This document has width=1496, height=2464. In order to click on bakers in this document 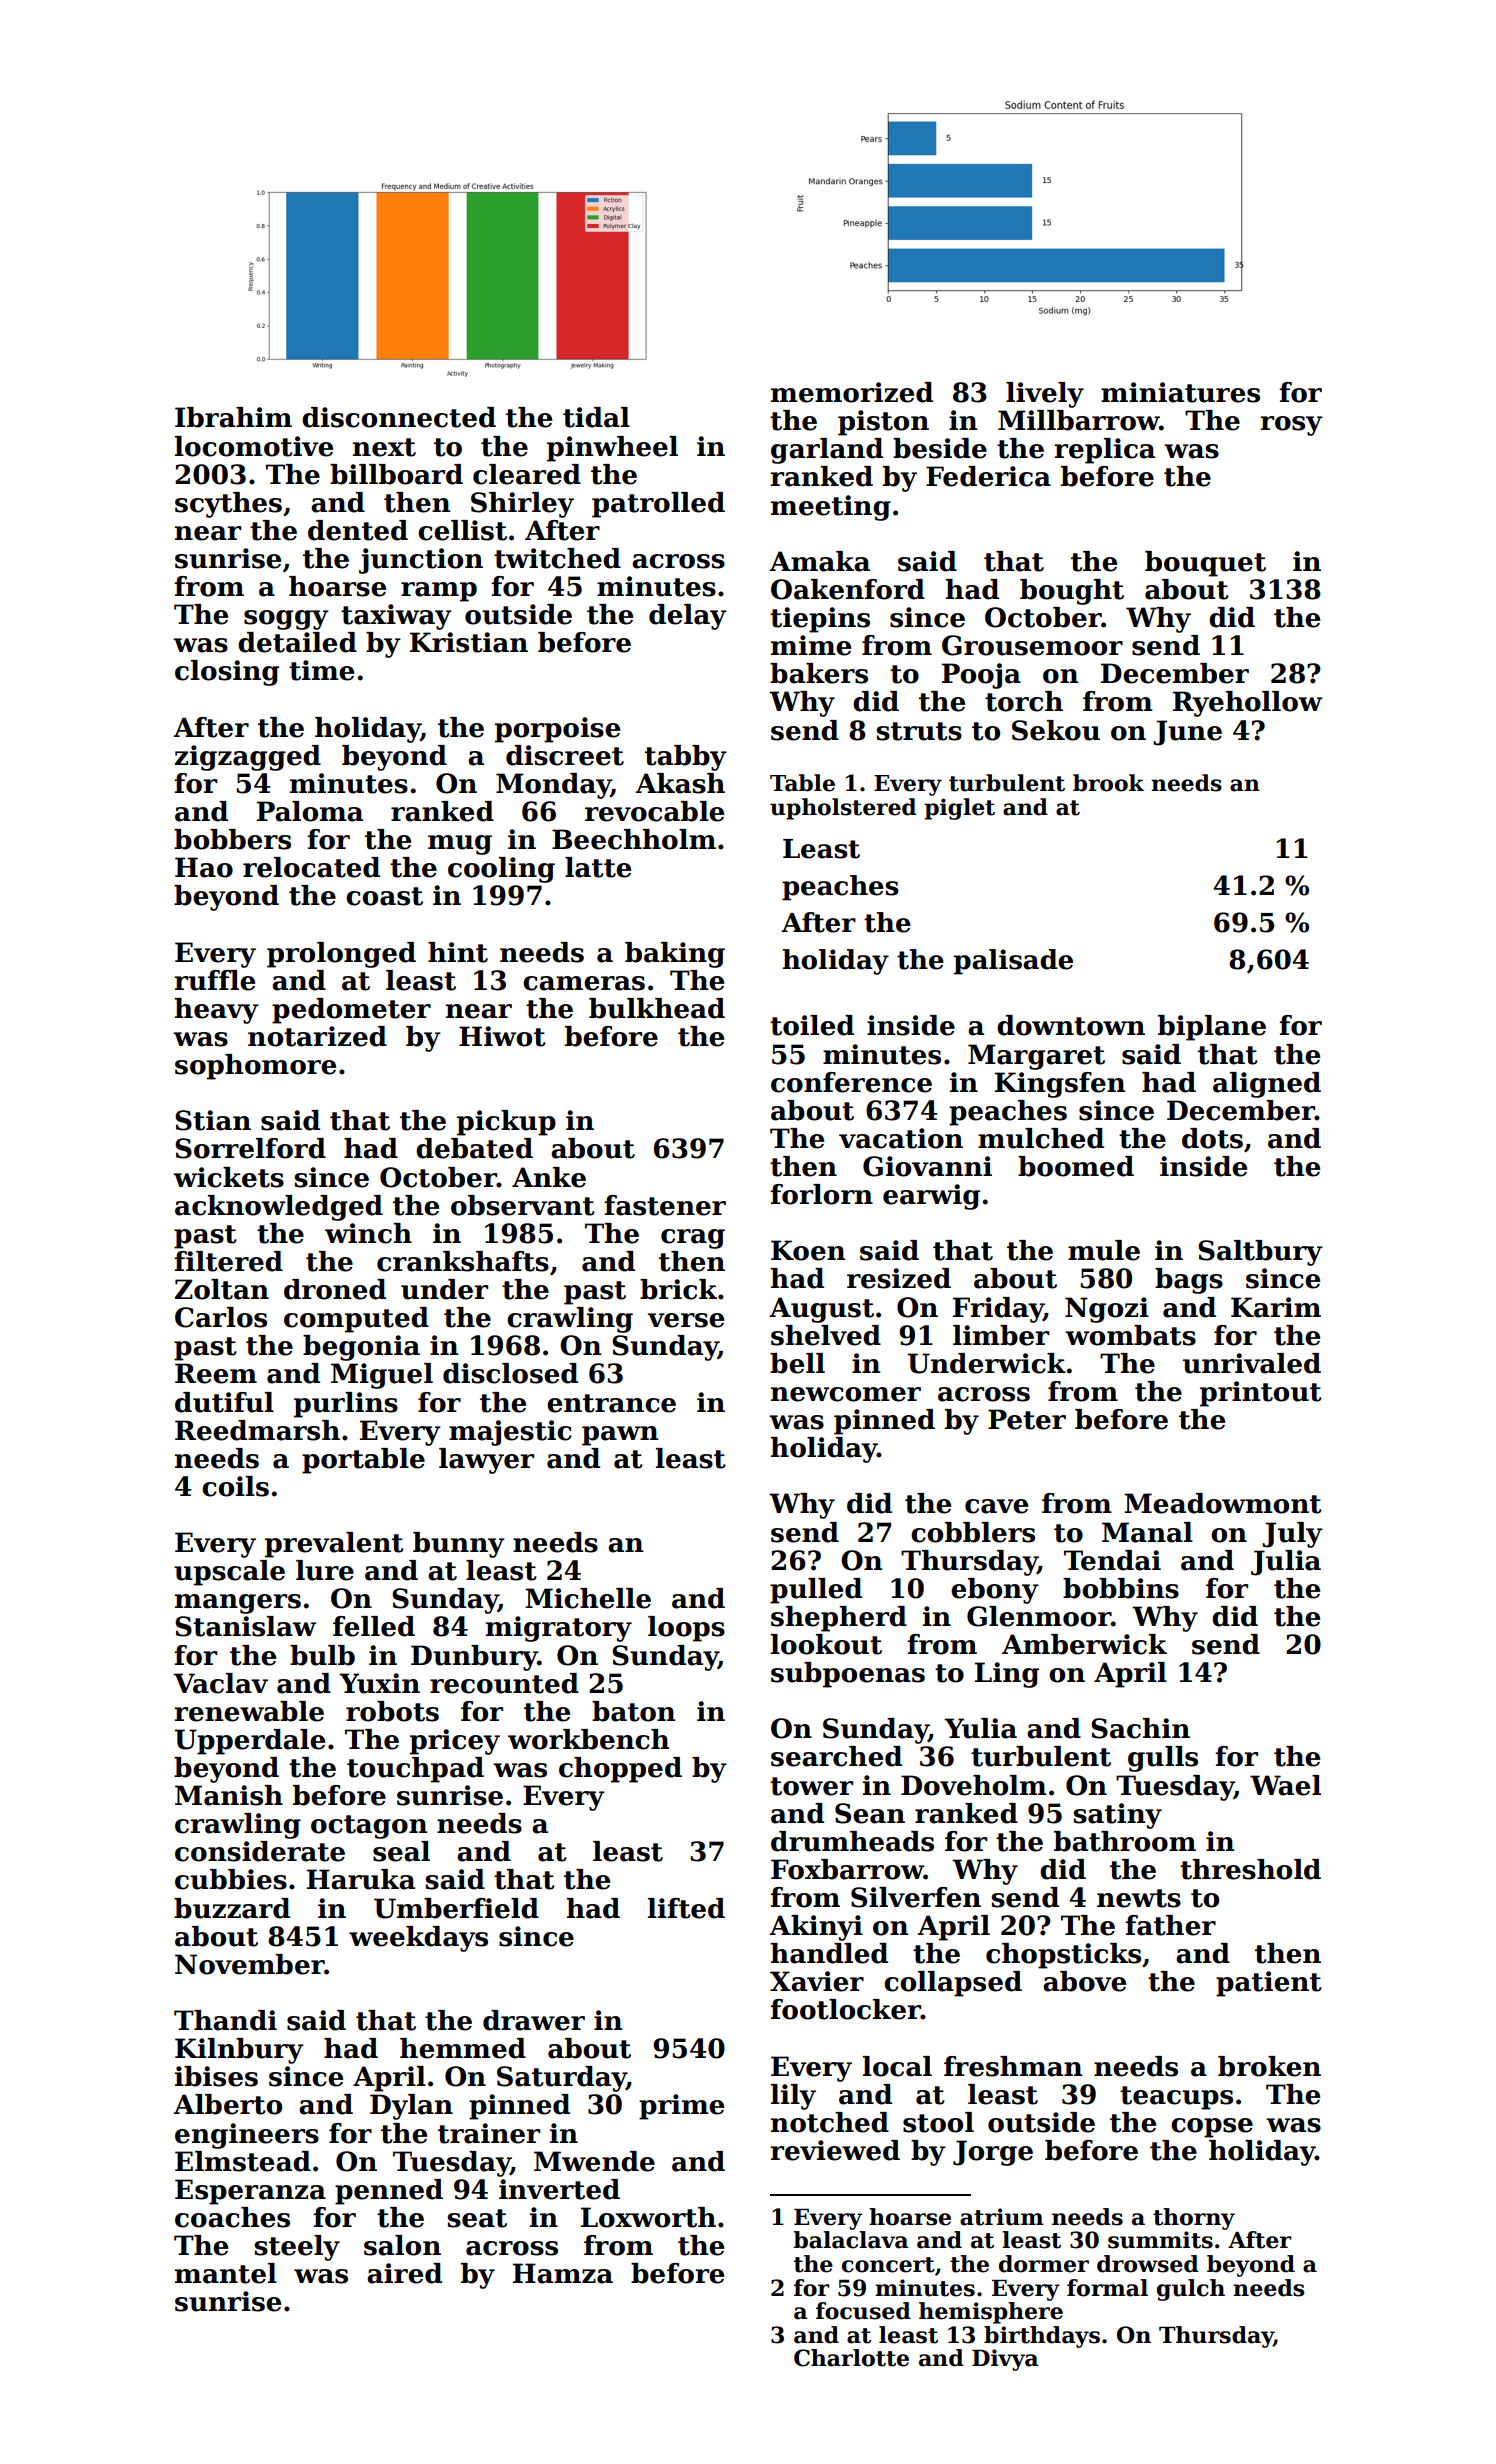, I will do `click(819, 673)`.
